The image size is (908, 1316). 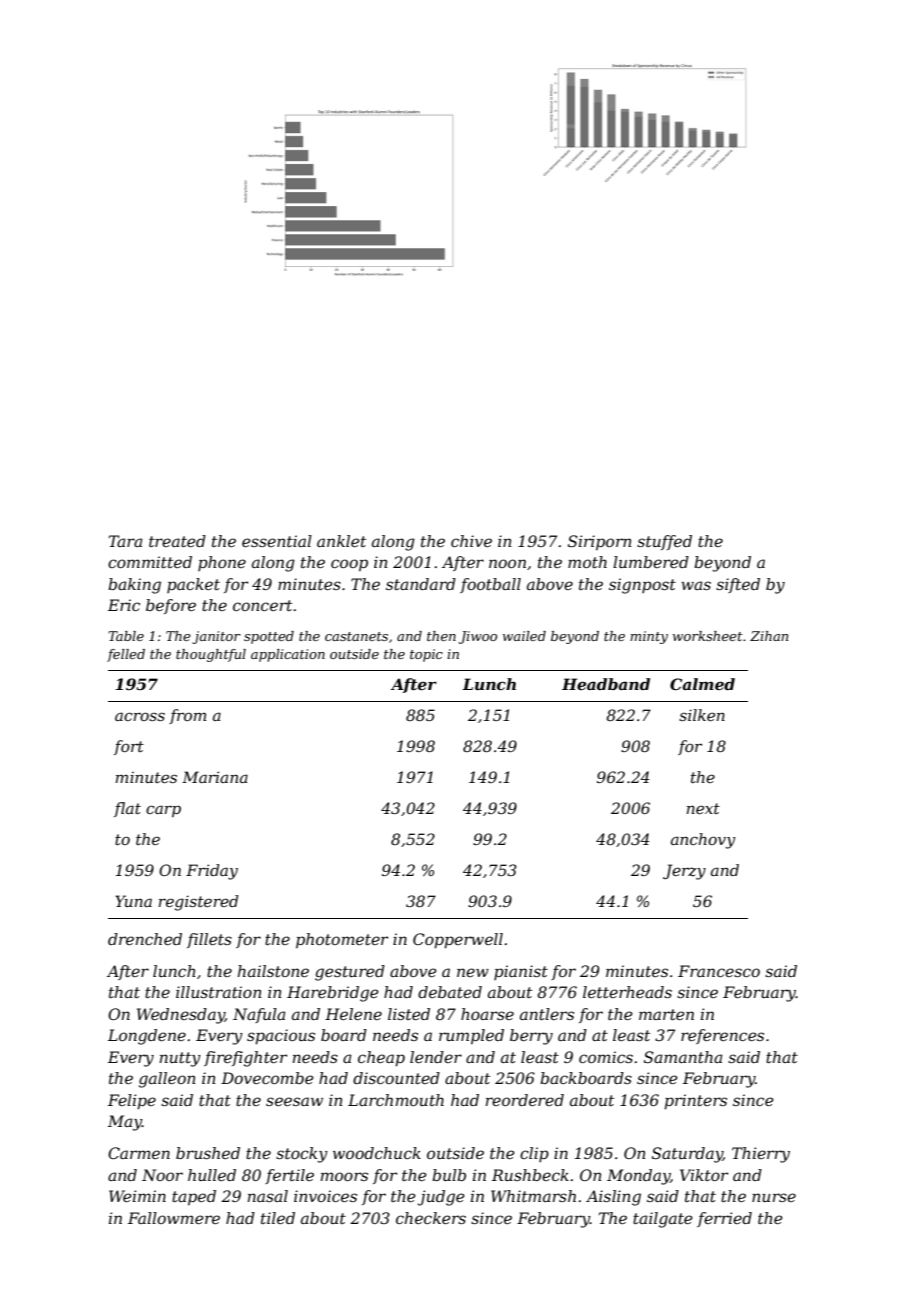 I want to click on next, so click(x=703, y=808).
